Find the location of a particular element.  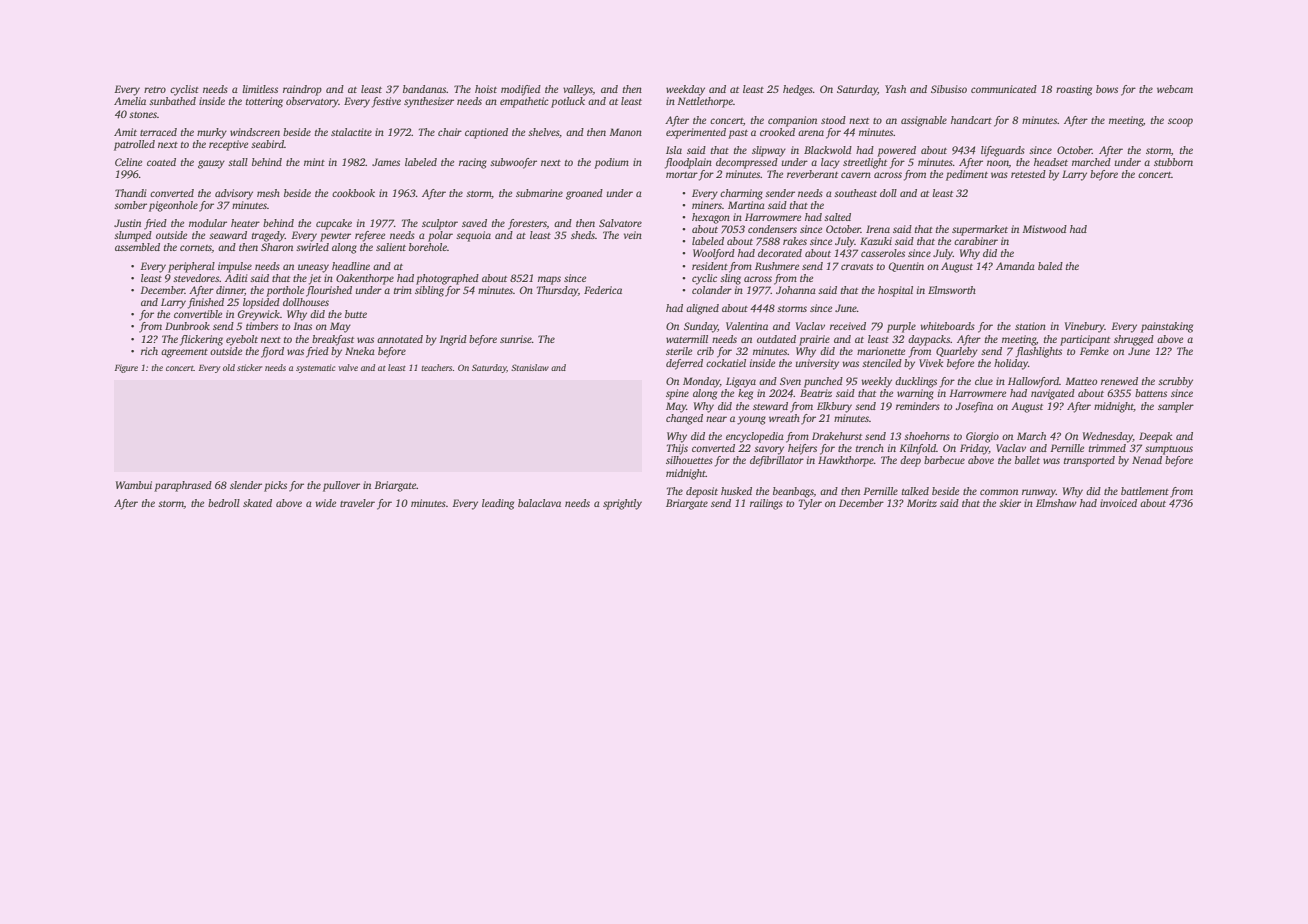

wide is located at coordinates (325, 503).
